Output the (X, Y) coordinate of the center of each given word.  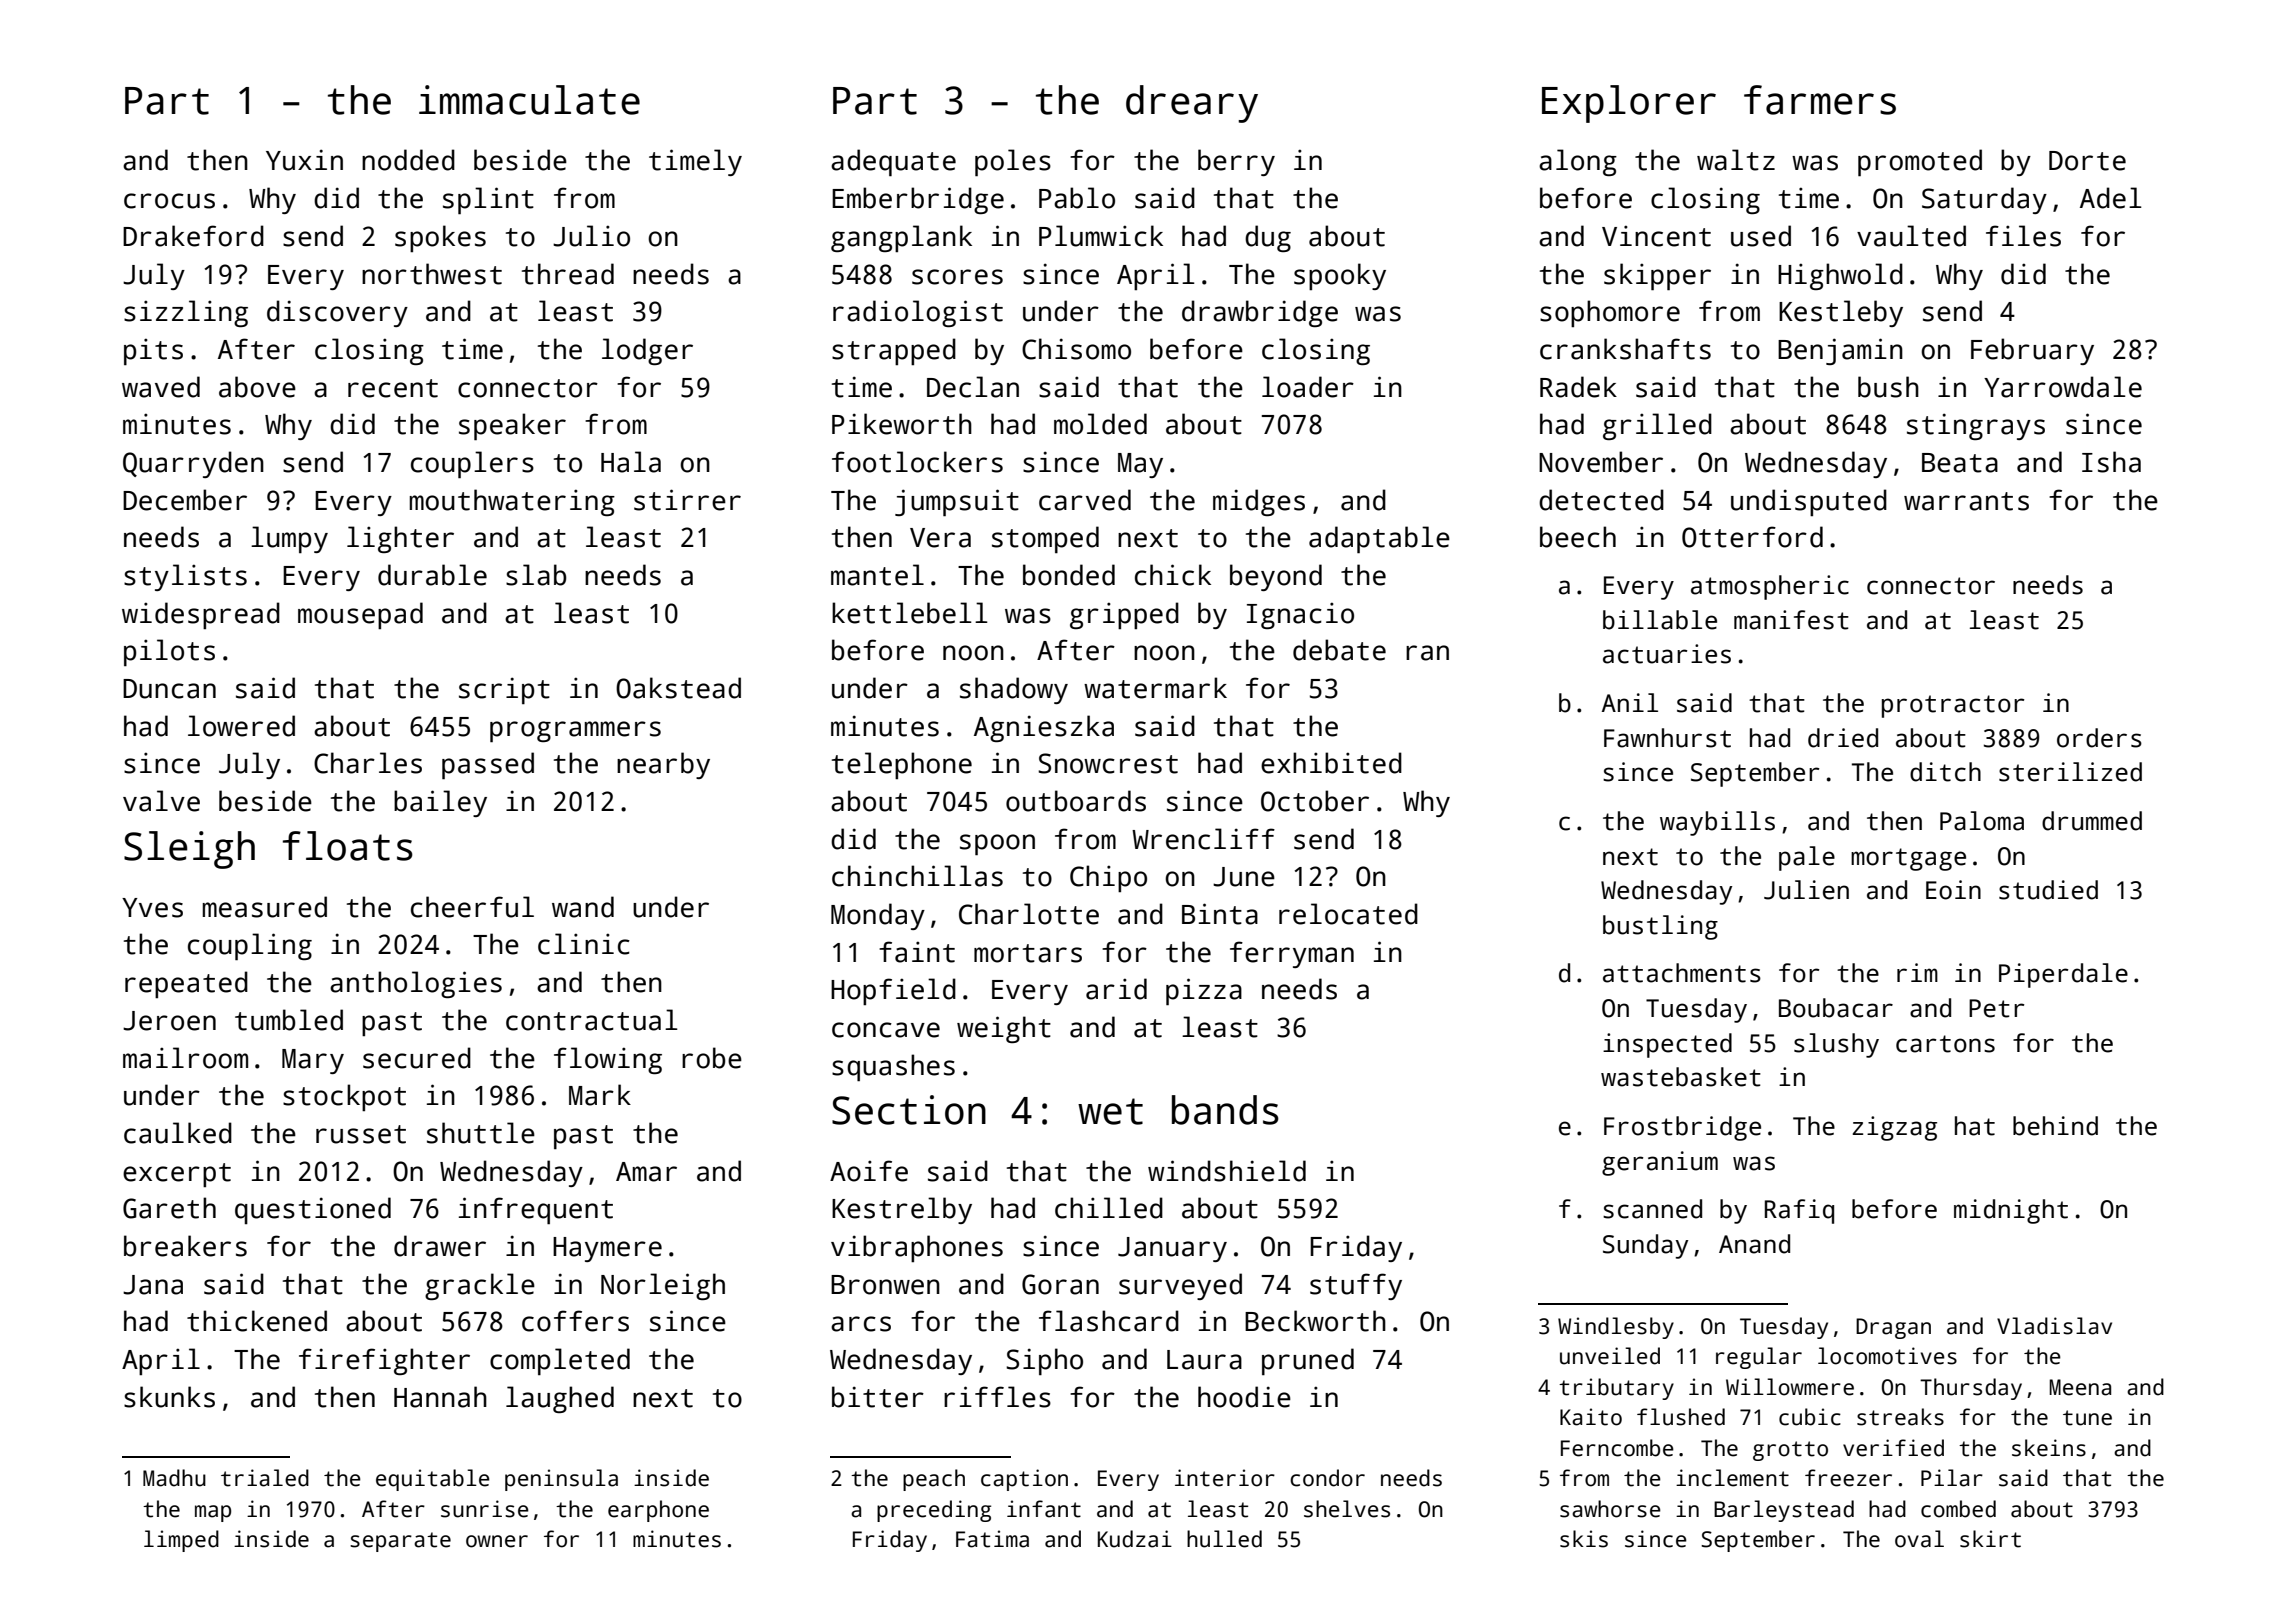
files (2023, 236)
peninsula (561, 1480)
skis (1584, 1539)
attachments (1682, 973)
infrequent (536, 1210)
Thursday (1971, 1389)
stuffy (1356, 1286)
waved (161, 387)
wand (583, 907)
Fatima (992, 1539)
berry (1236, 162)
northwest (432, 274)
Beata (1960, 463)
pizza (1204, 991)
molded (1100, 424)
